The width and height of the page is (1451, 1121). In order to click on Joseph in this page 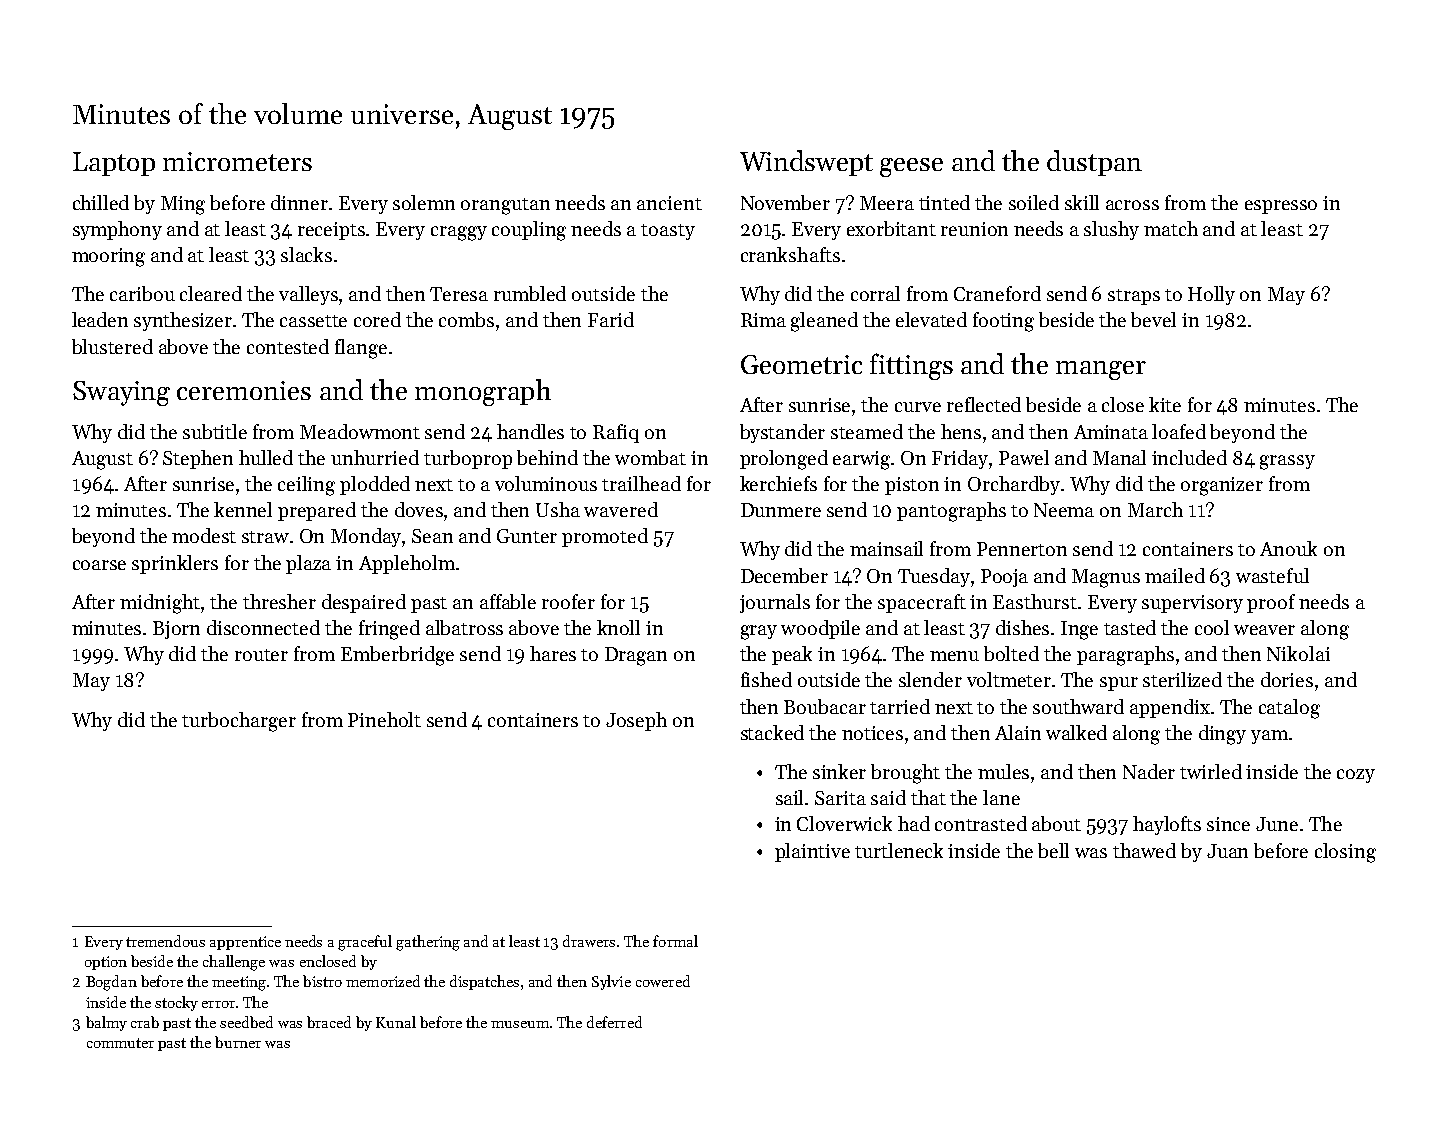, I will do `click(636, 721)`.
